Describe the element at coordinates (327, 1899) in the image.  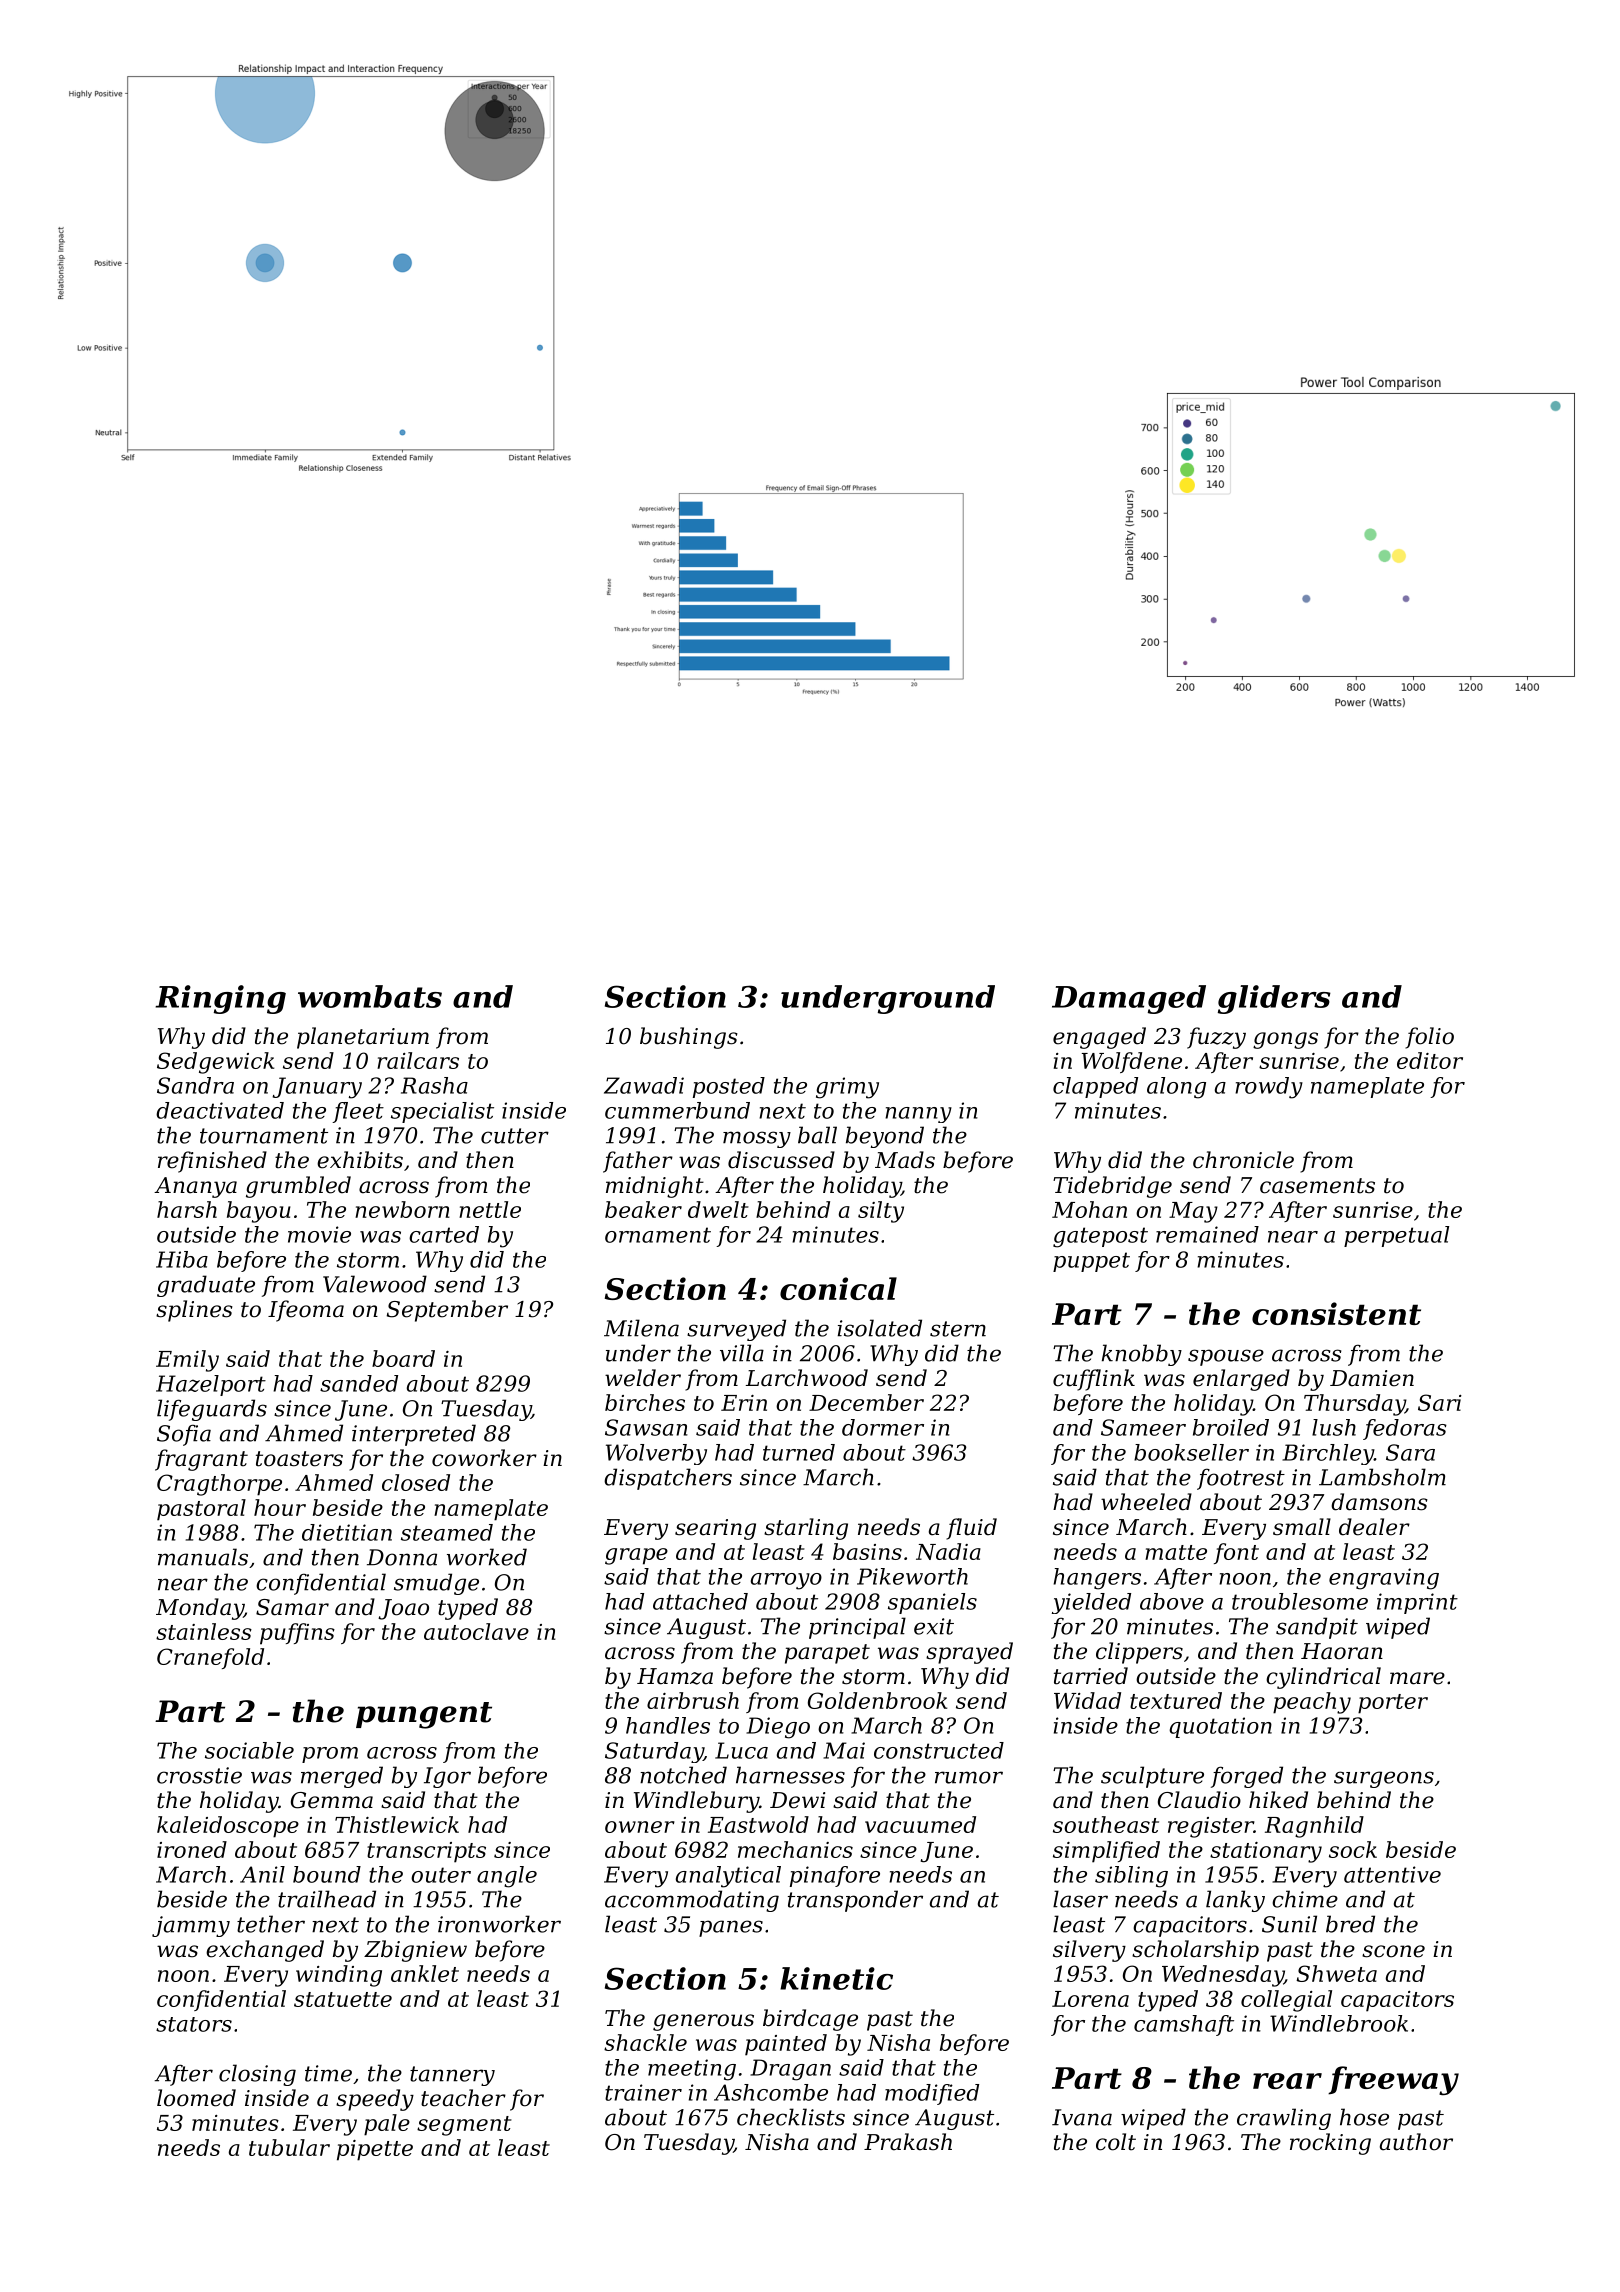
I see `trailhead` at that location.
